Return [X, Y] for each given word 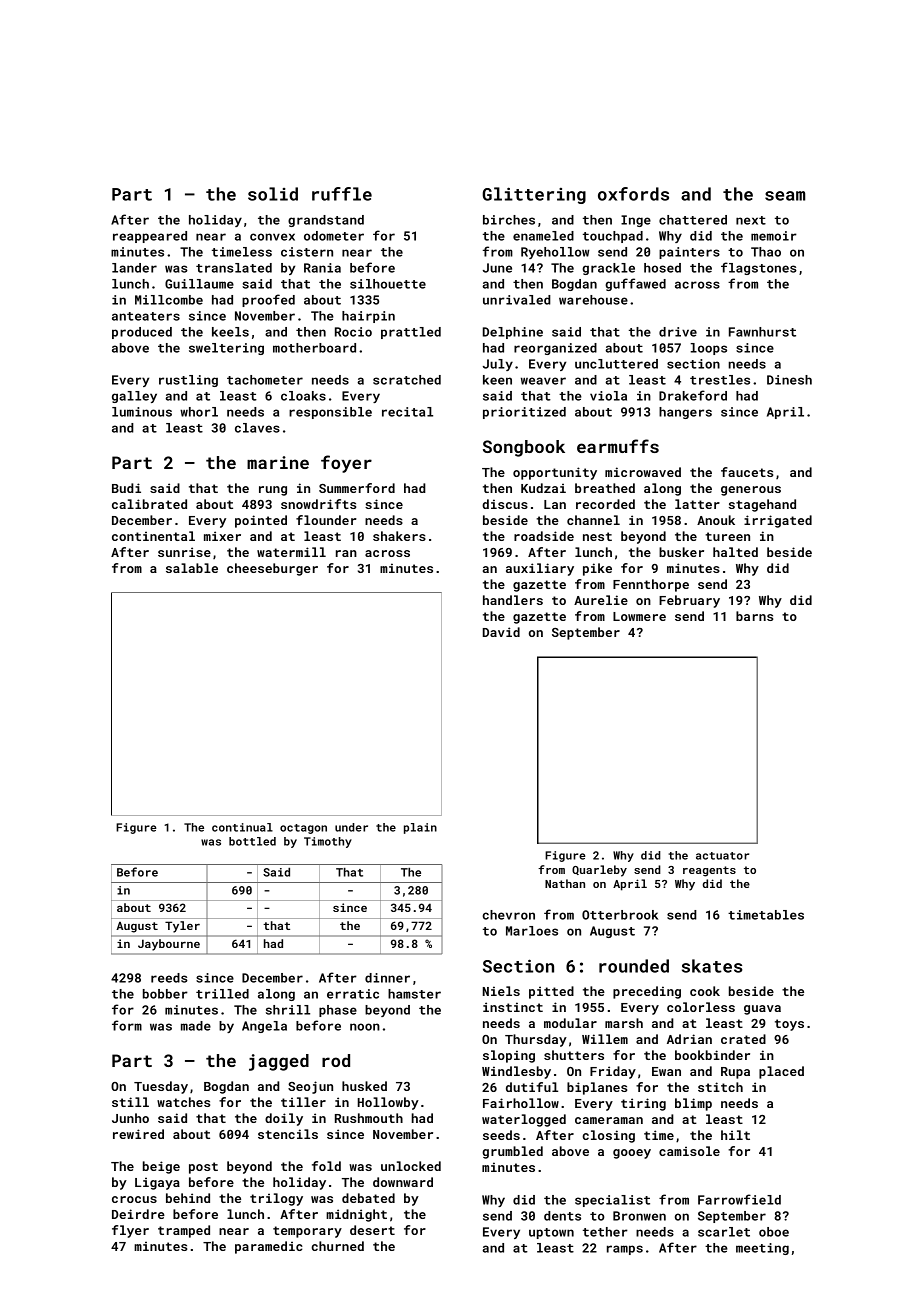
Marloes [532, 931]
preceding [647, 992]
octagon [303, 829]
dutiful [532, 1087]
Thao [766, 252]
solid [273, 194]
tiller [303, 1102]
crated [743, 1039]
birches [509, 220]
